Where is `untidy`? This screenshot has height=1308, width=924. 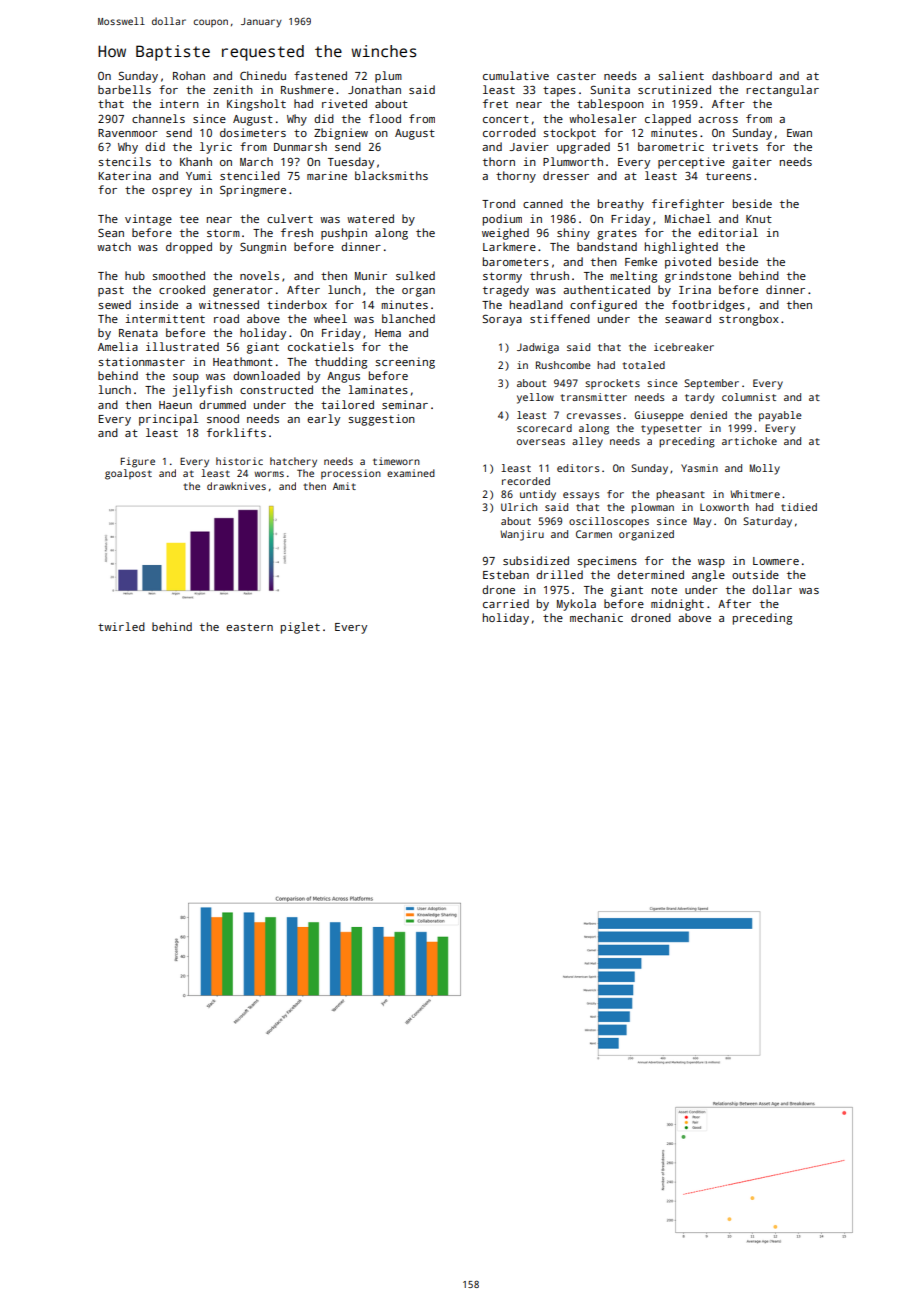
untidy is located at coordinates (538, 495).
